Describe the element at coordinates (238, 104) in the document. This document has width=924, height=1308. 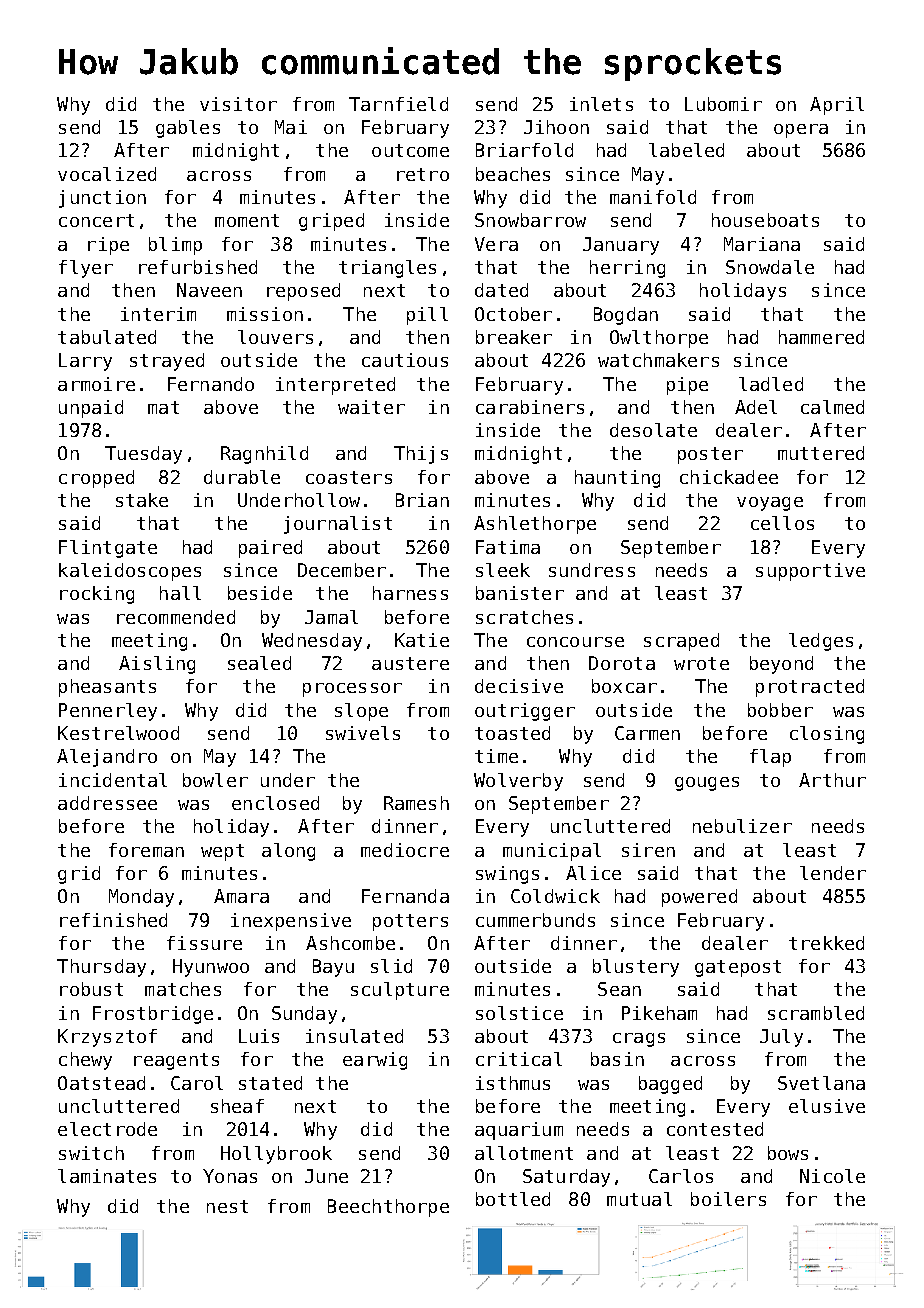
I see `visitor` at that location.
